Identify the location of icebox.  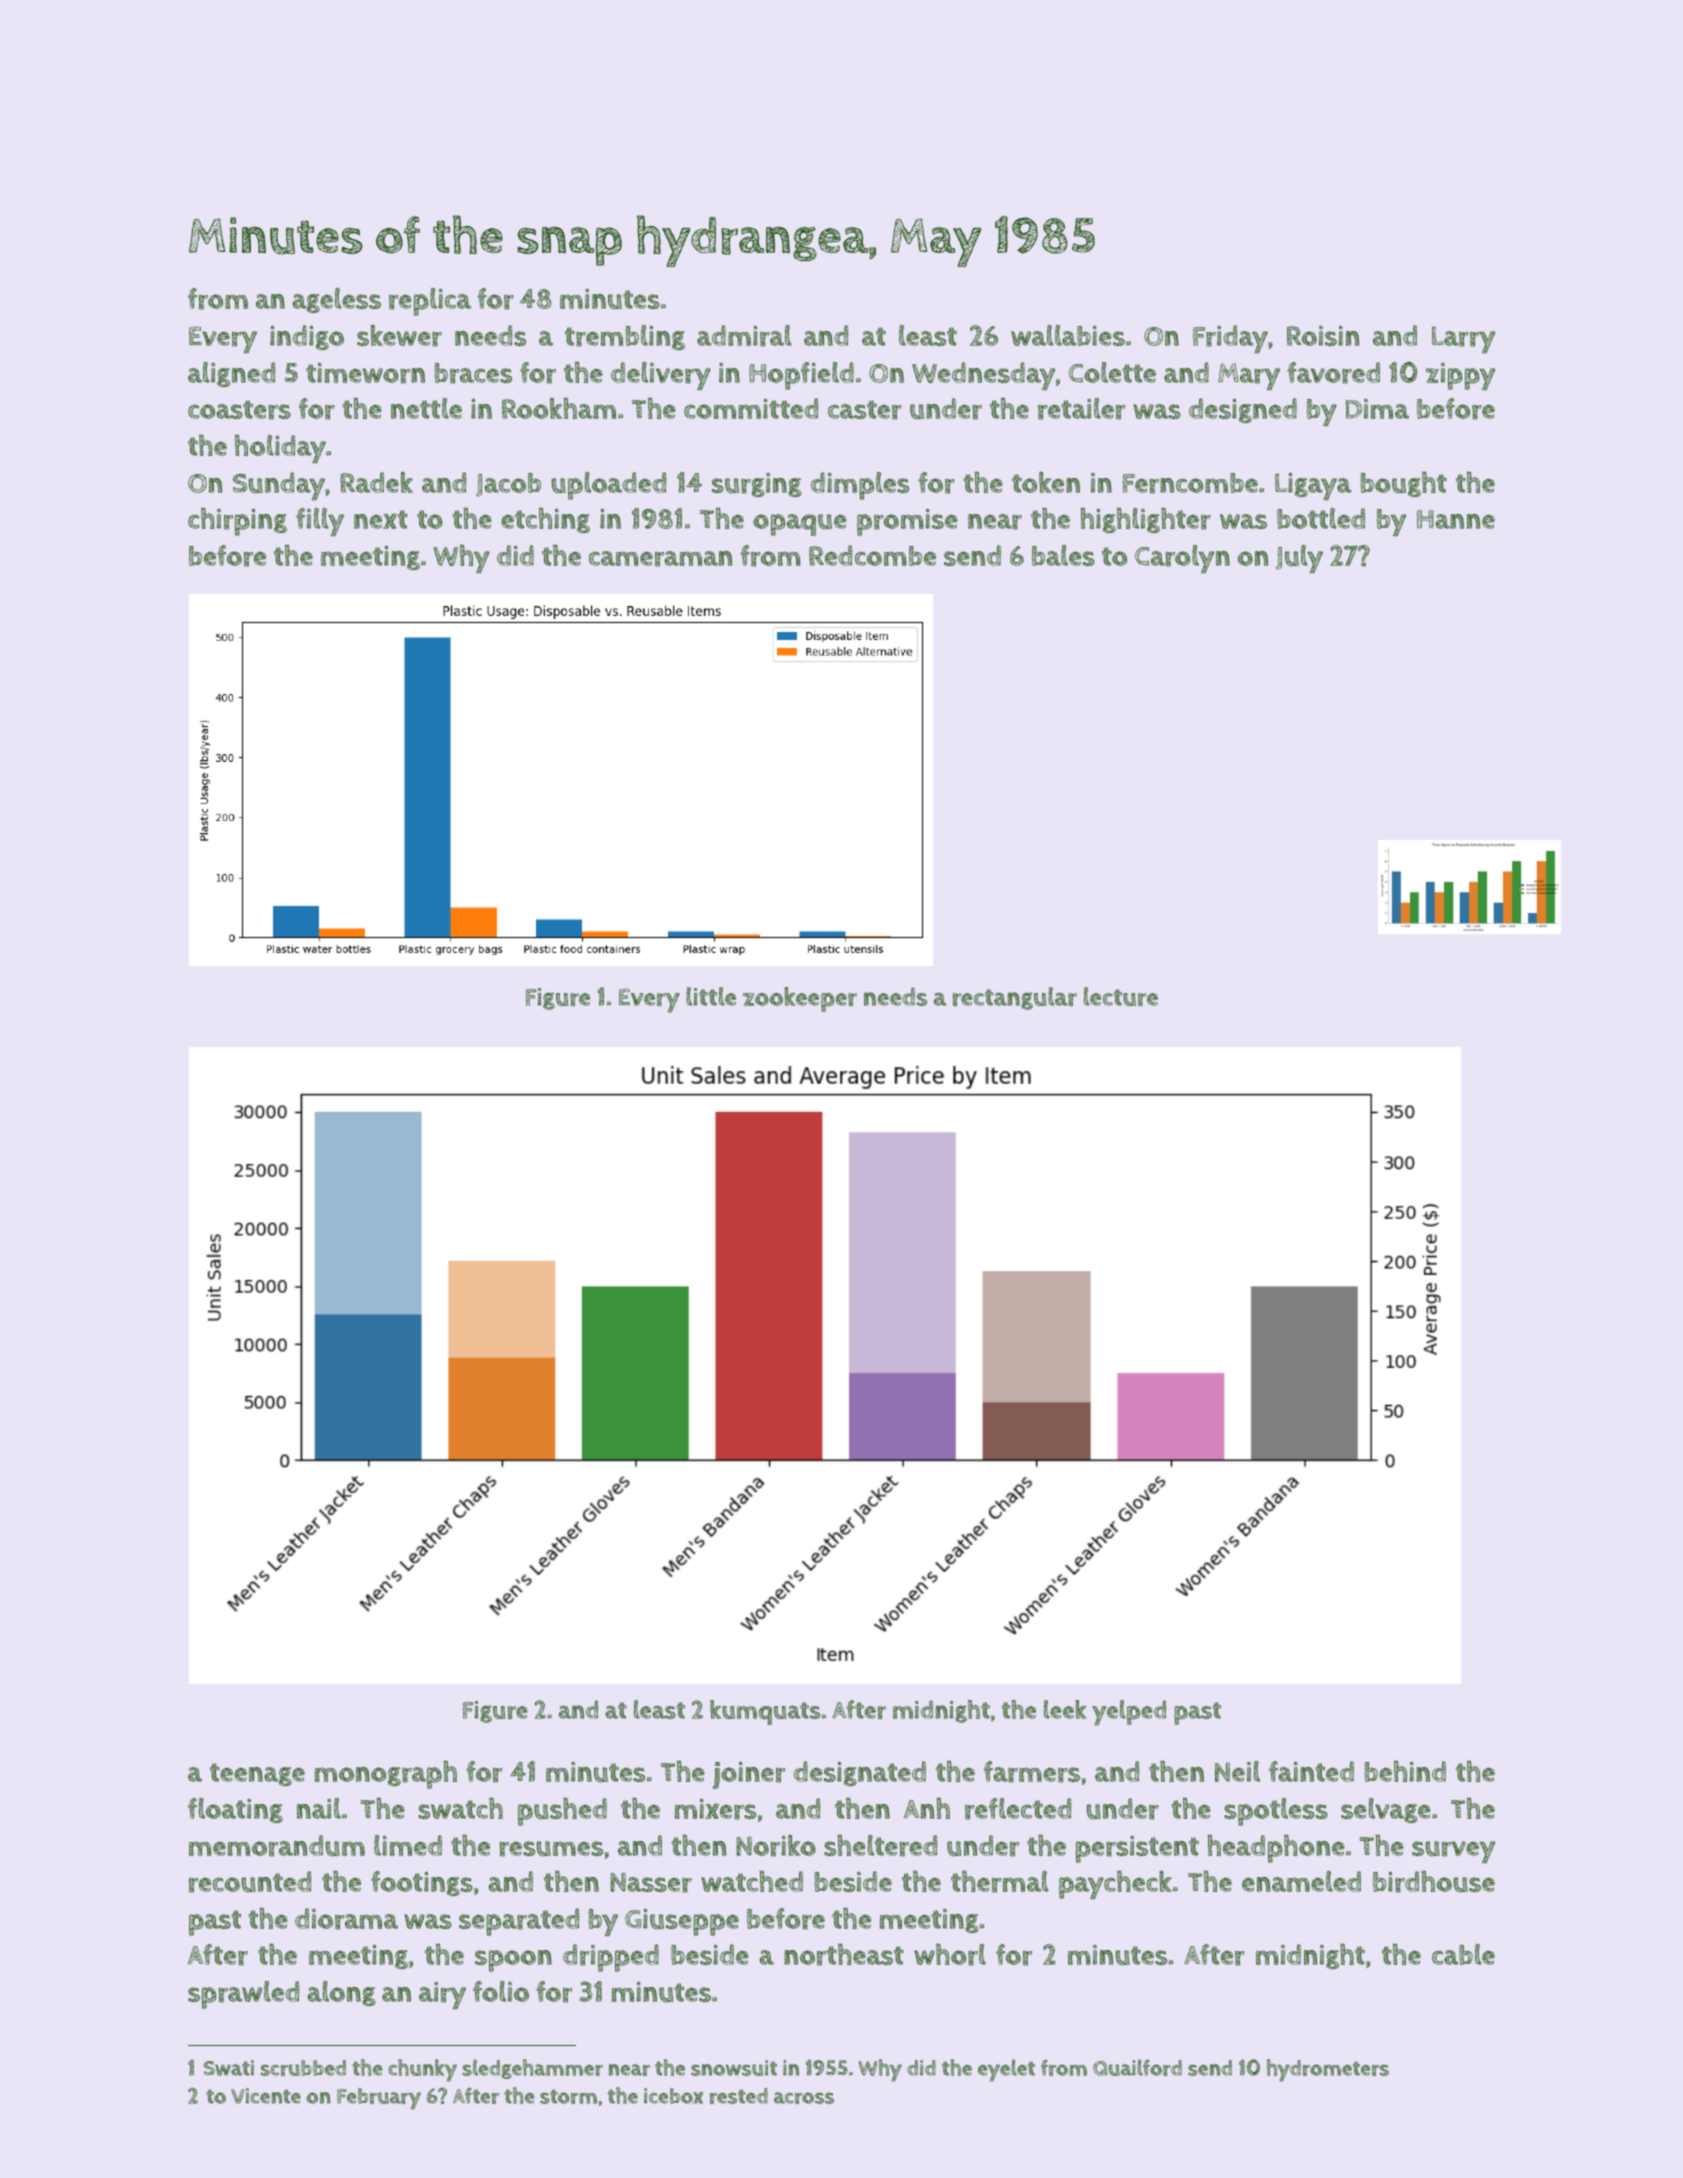
(674, 2096).
